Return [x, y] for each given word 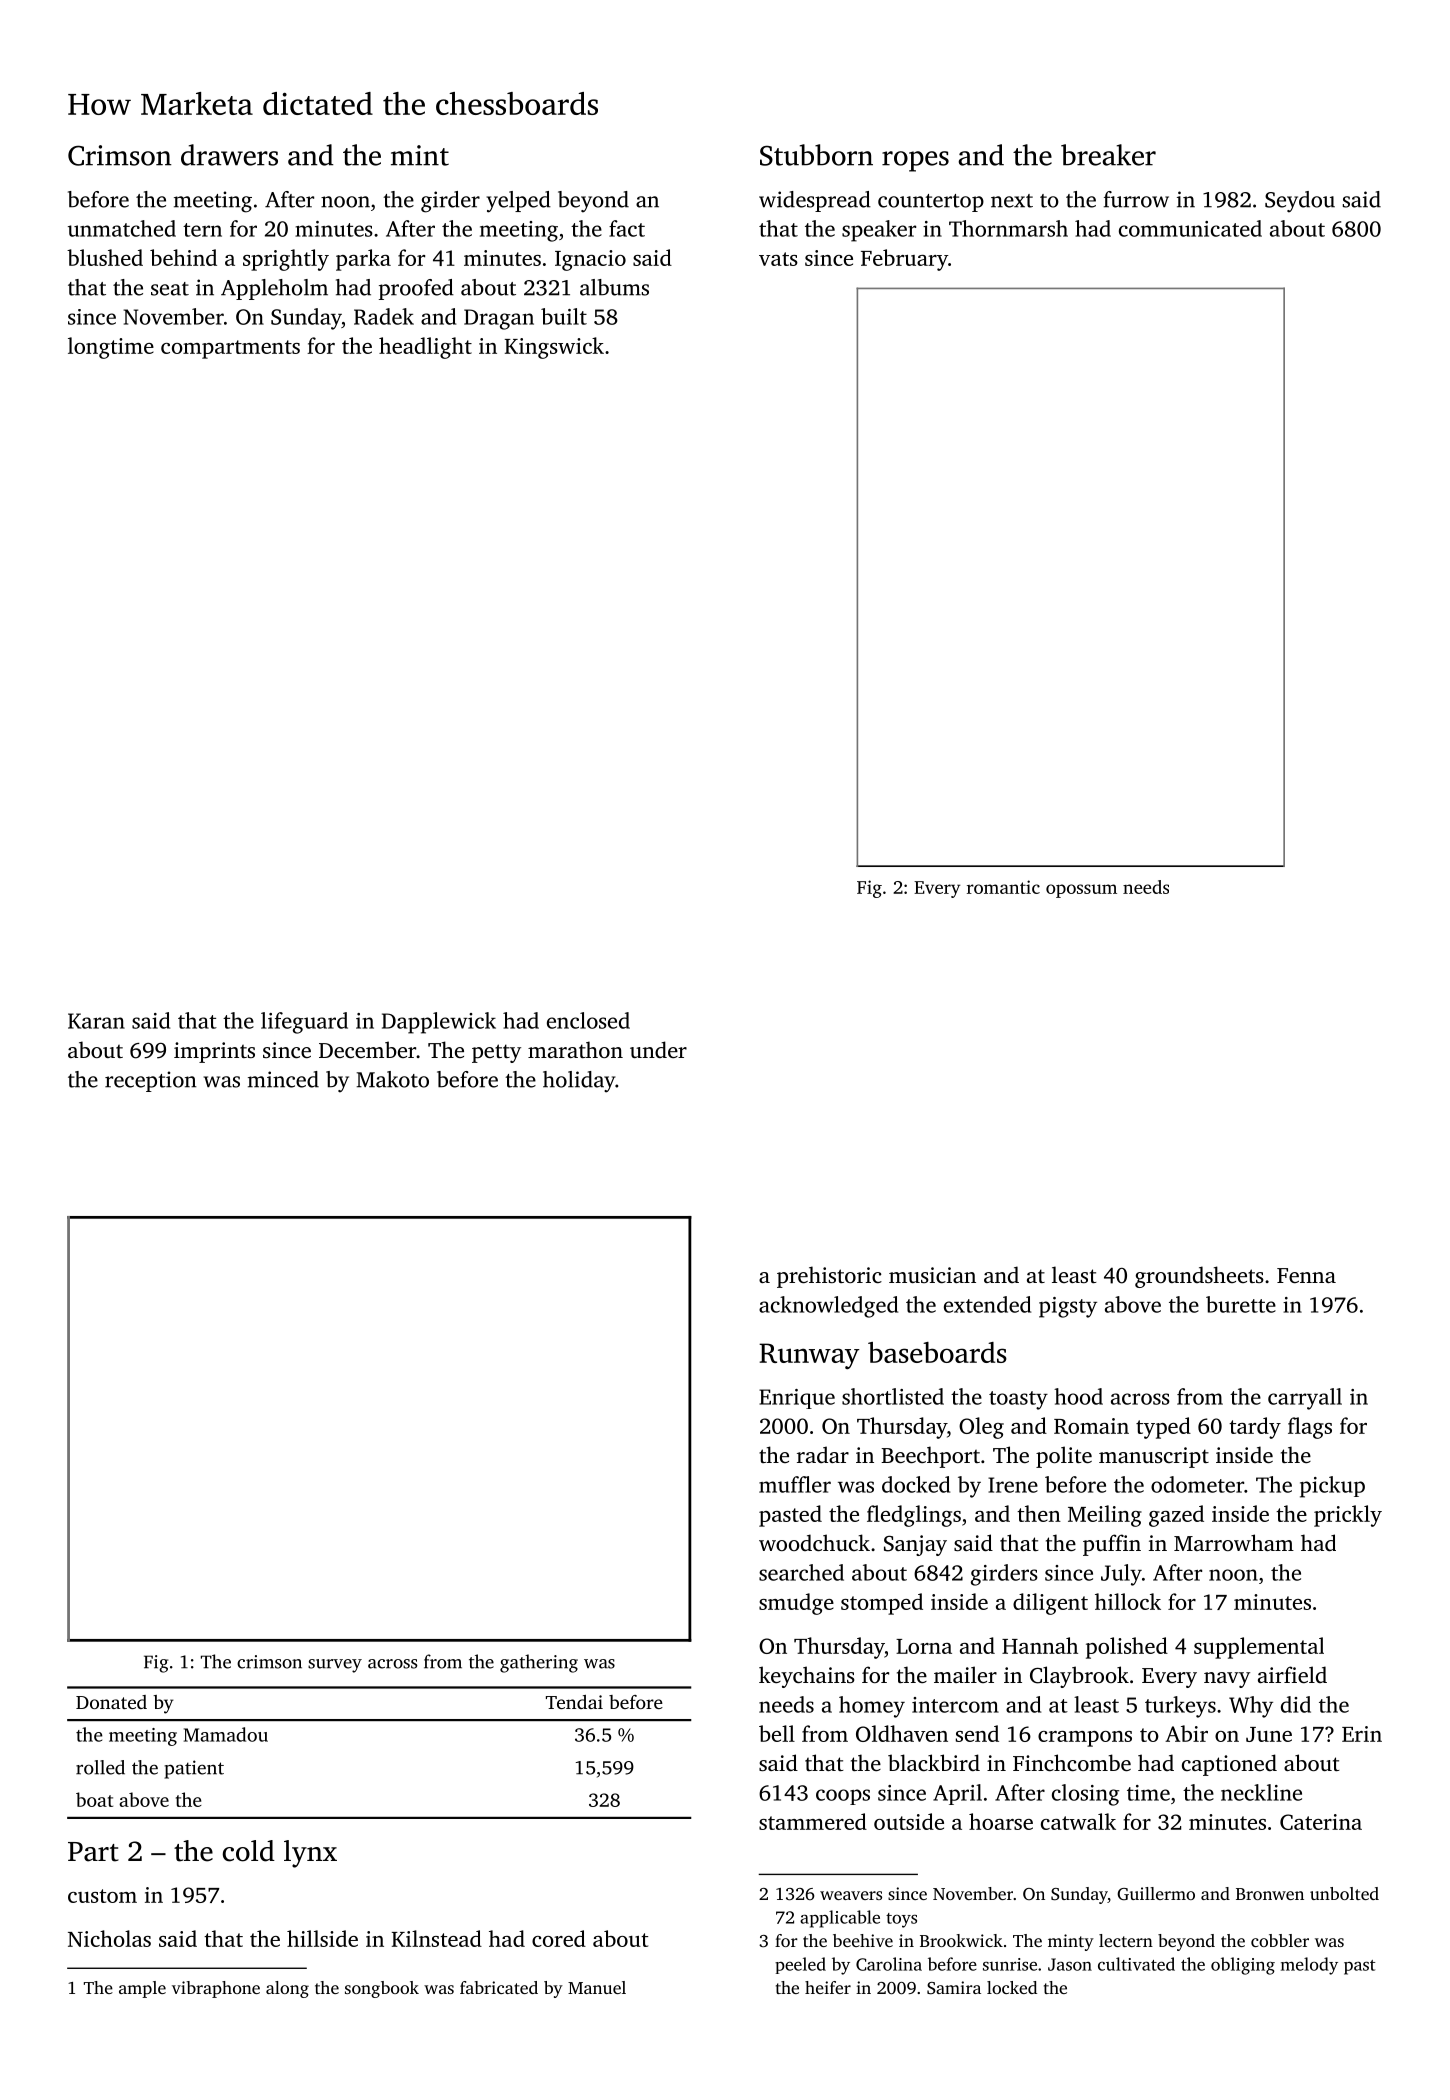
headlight [425, 348]
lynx [310, 1854]
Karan [96, 1021]
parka [363, 260]
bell [777, 1733]
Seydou [1300, 202]
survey [335, 1666]
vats [778, 259]
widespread [815, 201]
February [904, 260]
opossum [1081, 891]
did [1296, 1704]
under [658, 1049]
